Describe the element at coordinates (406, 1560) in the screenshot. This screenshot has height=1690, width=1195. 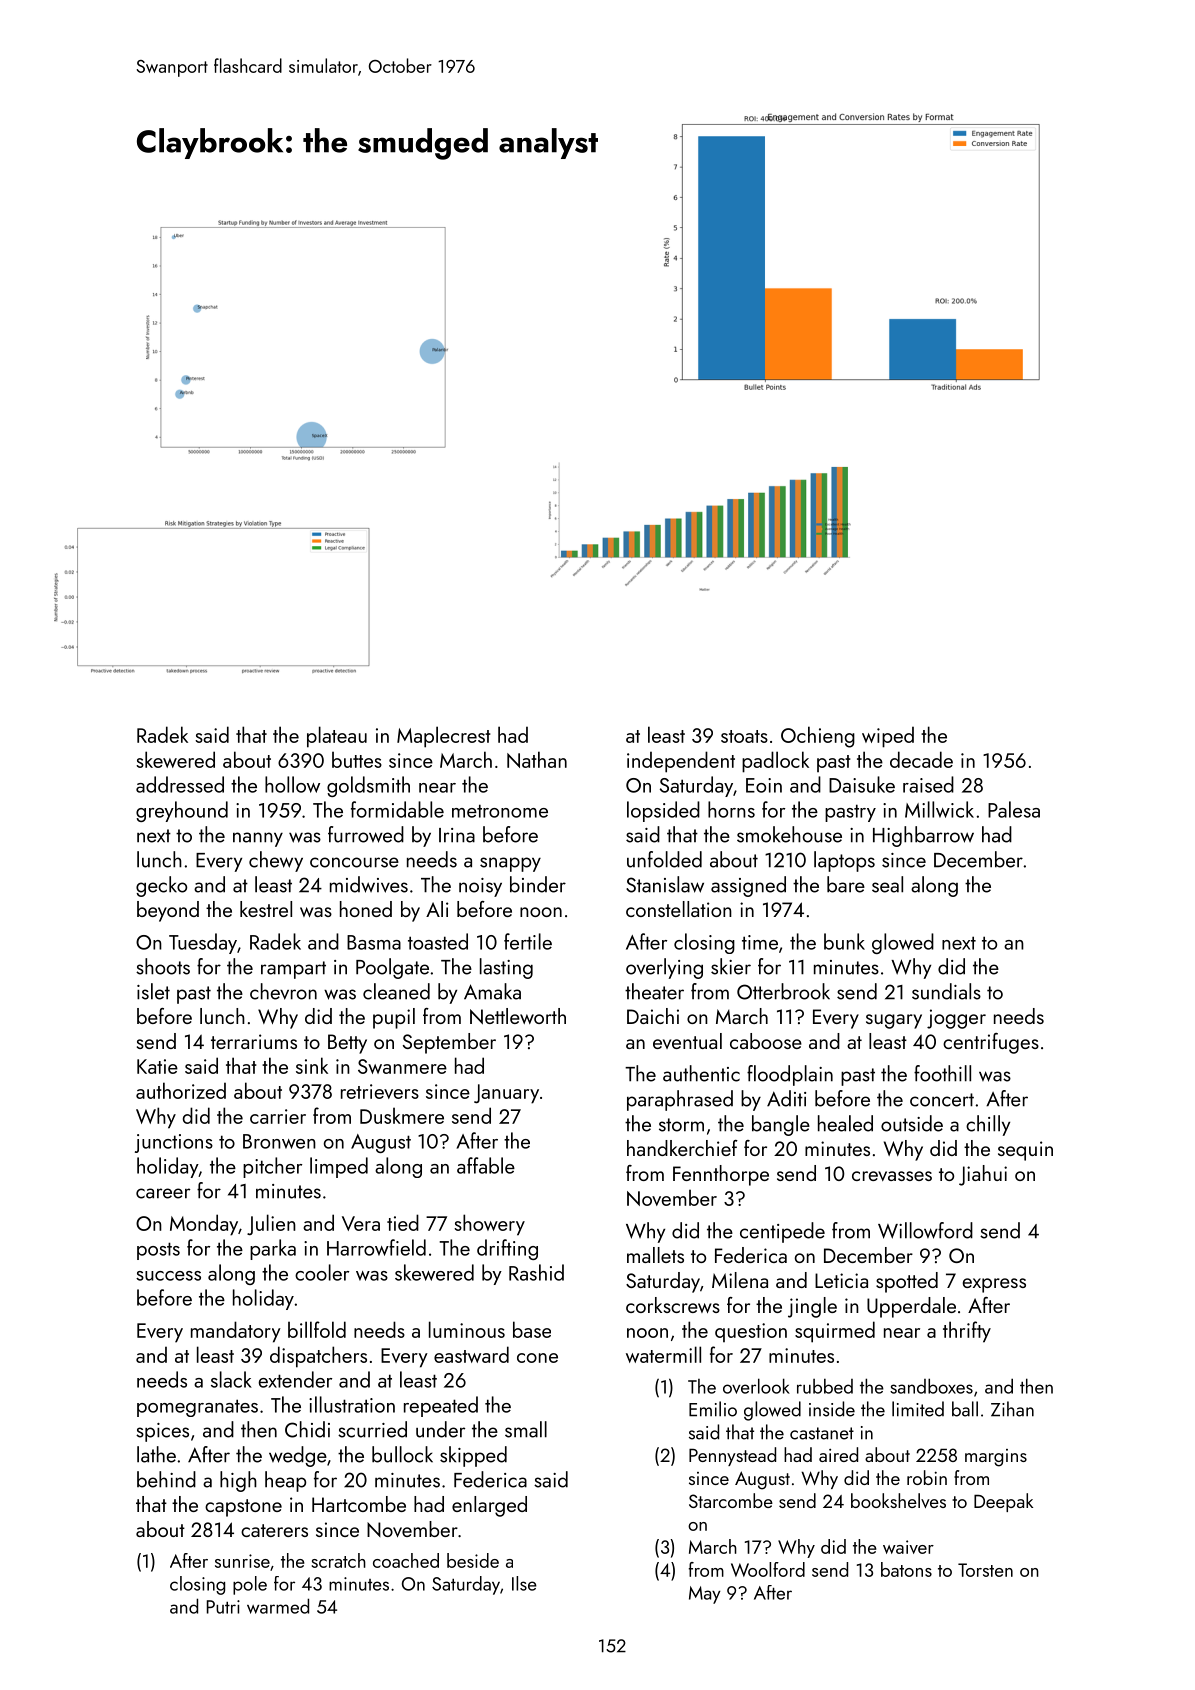
I see `coached` at that location.
